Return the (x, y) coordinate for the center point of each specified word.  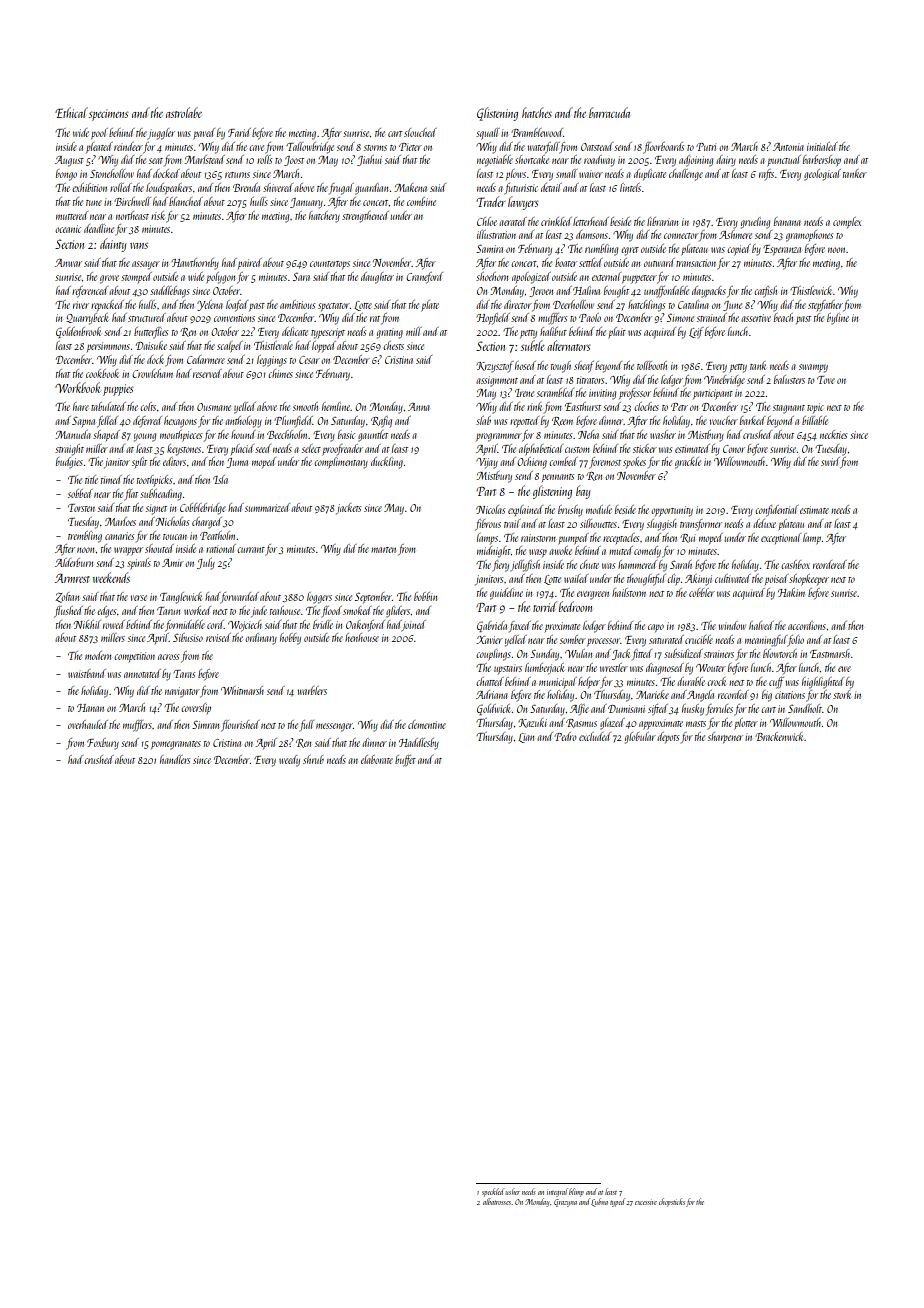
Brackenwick (780, 736)
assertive (756, 318)
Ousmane (214, 407)
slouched (420, 132)
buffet (405, 761)
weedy (289, 761)
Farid (239, 132)
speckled (493, 1192)
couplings (493, 655)
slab (483, 420)
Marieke (652, 694)
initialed (822, 146)
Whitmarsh (242, 690)
